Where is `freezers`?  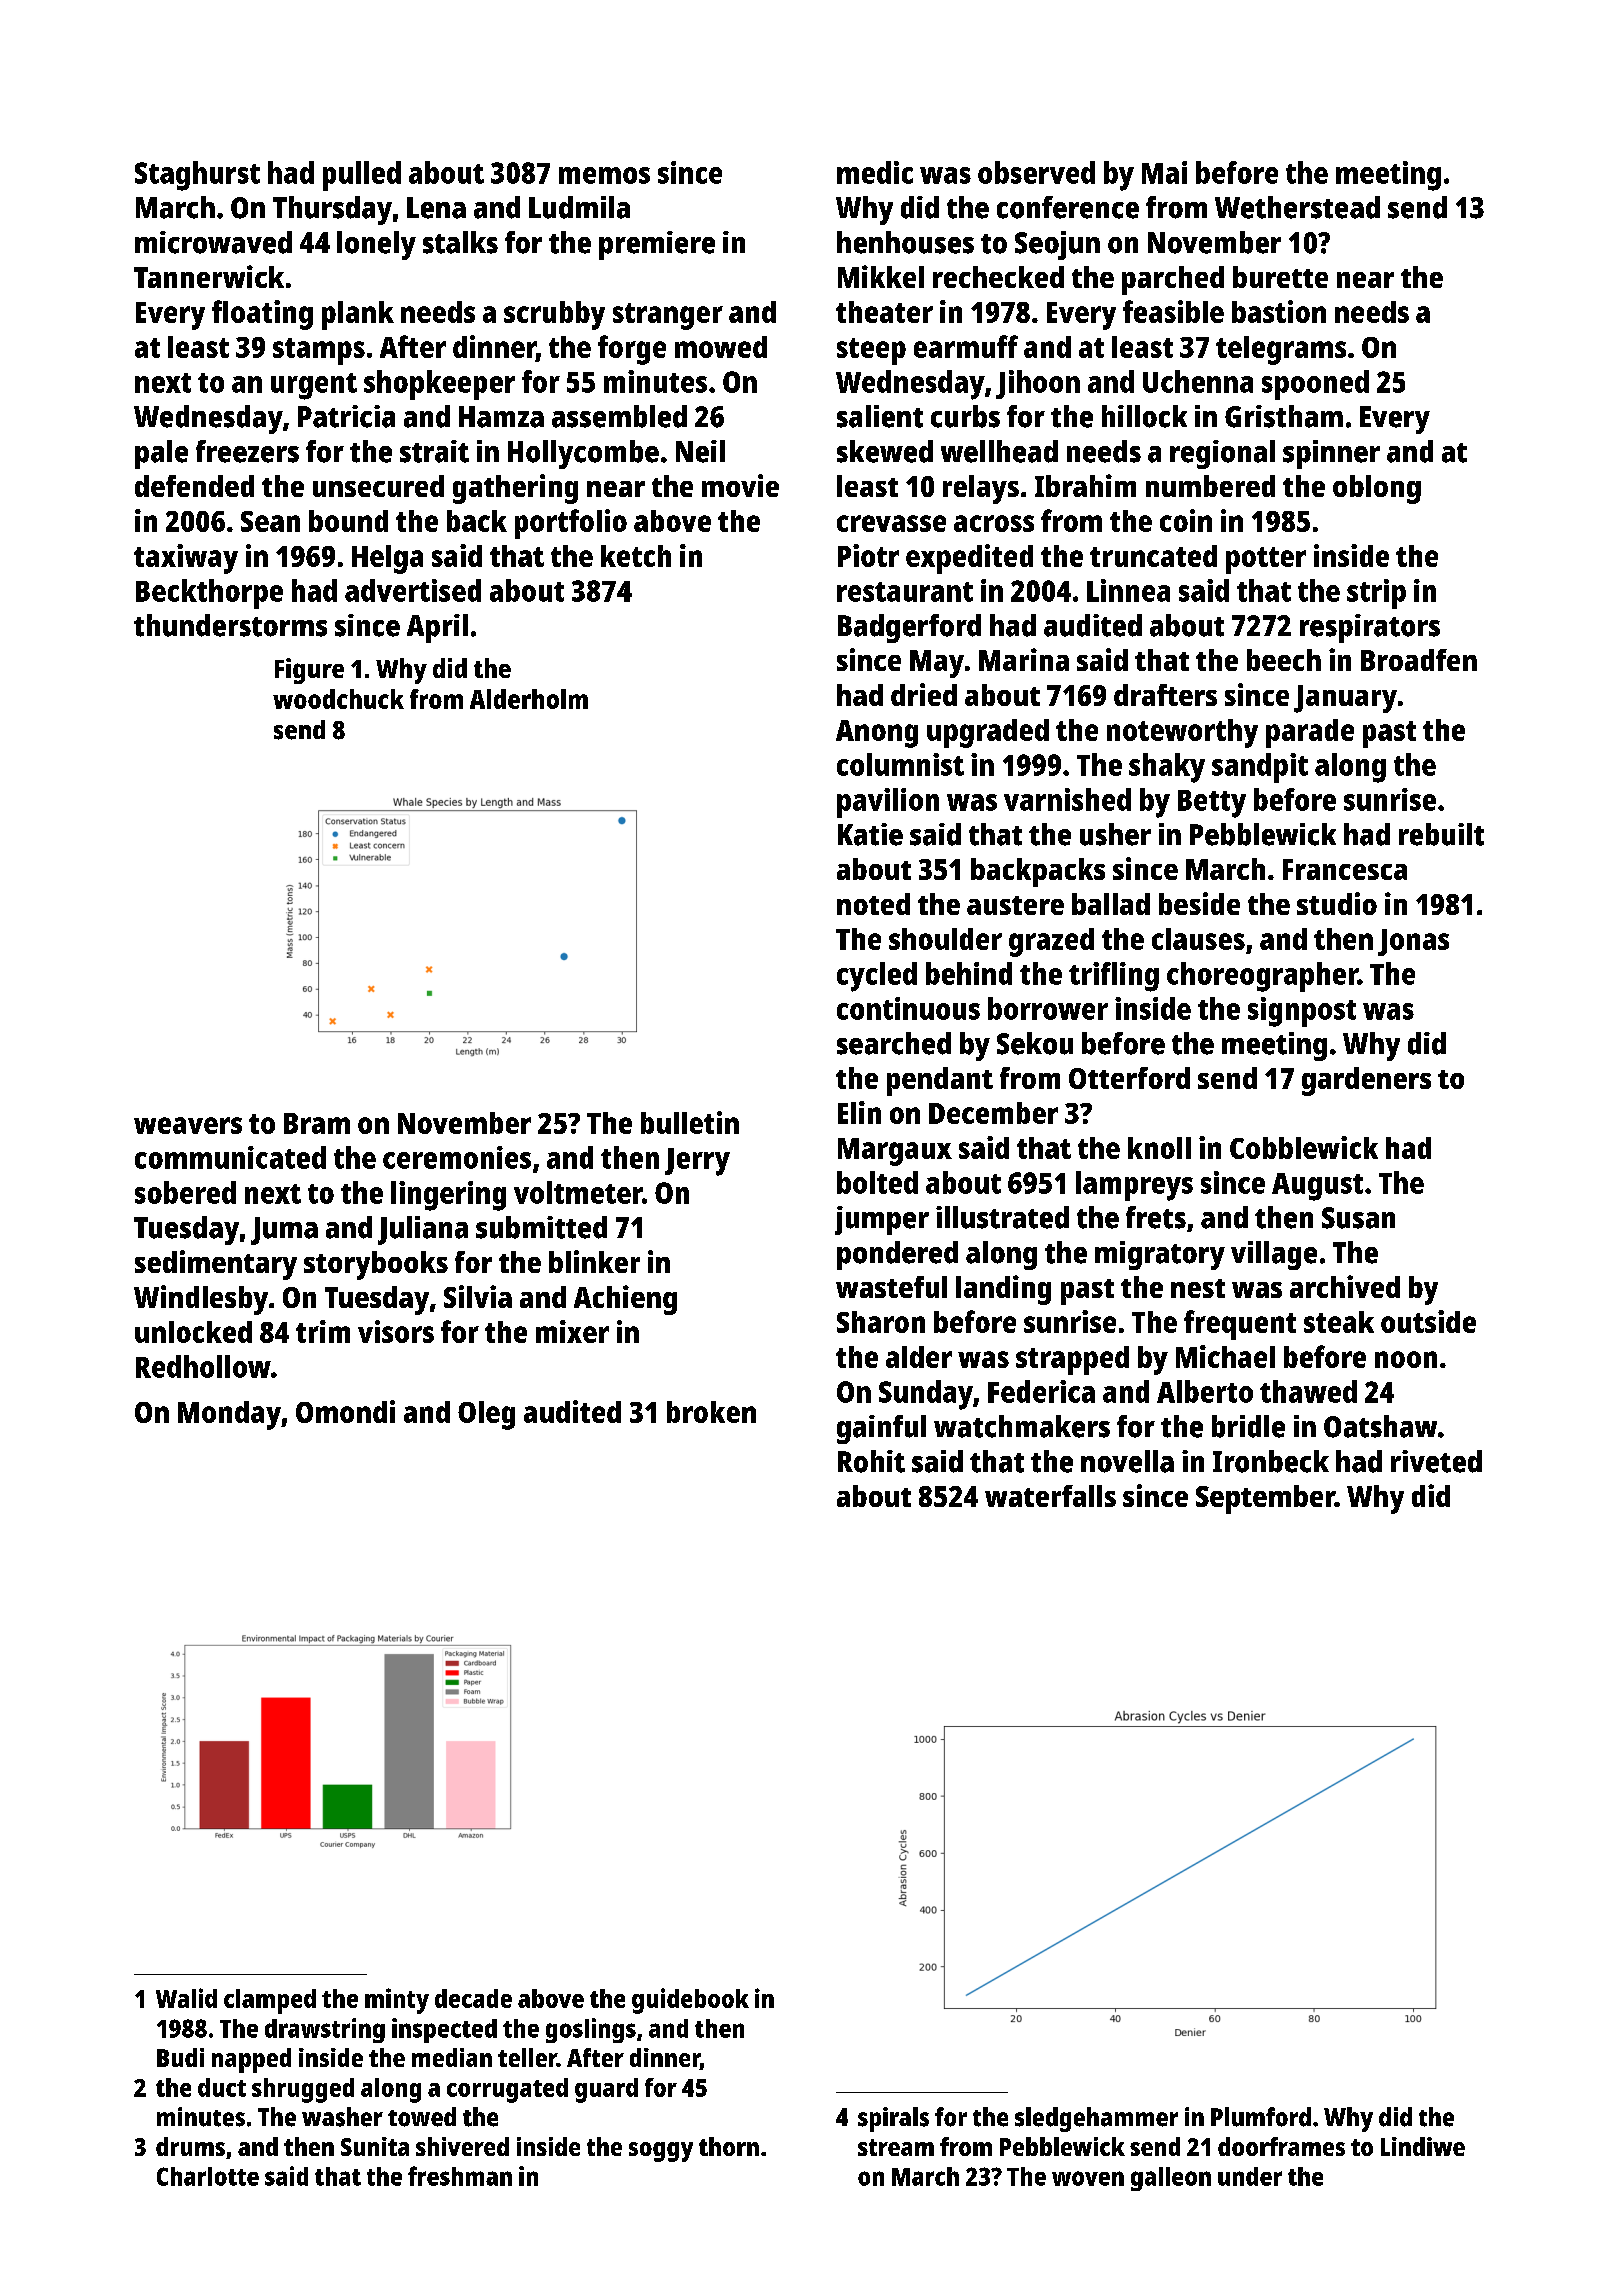 freezers is located at coordinates (247, 451).
